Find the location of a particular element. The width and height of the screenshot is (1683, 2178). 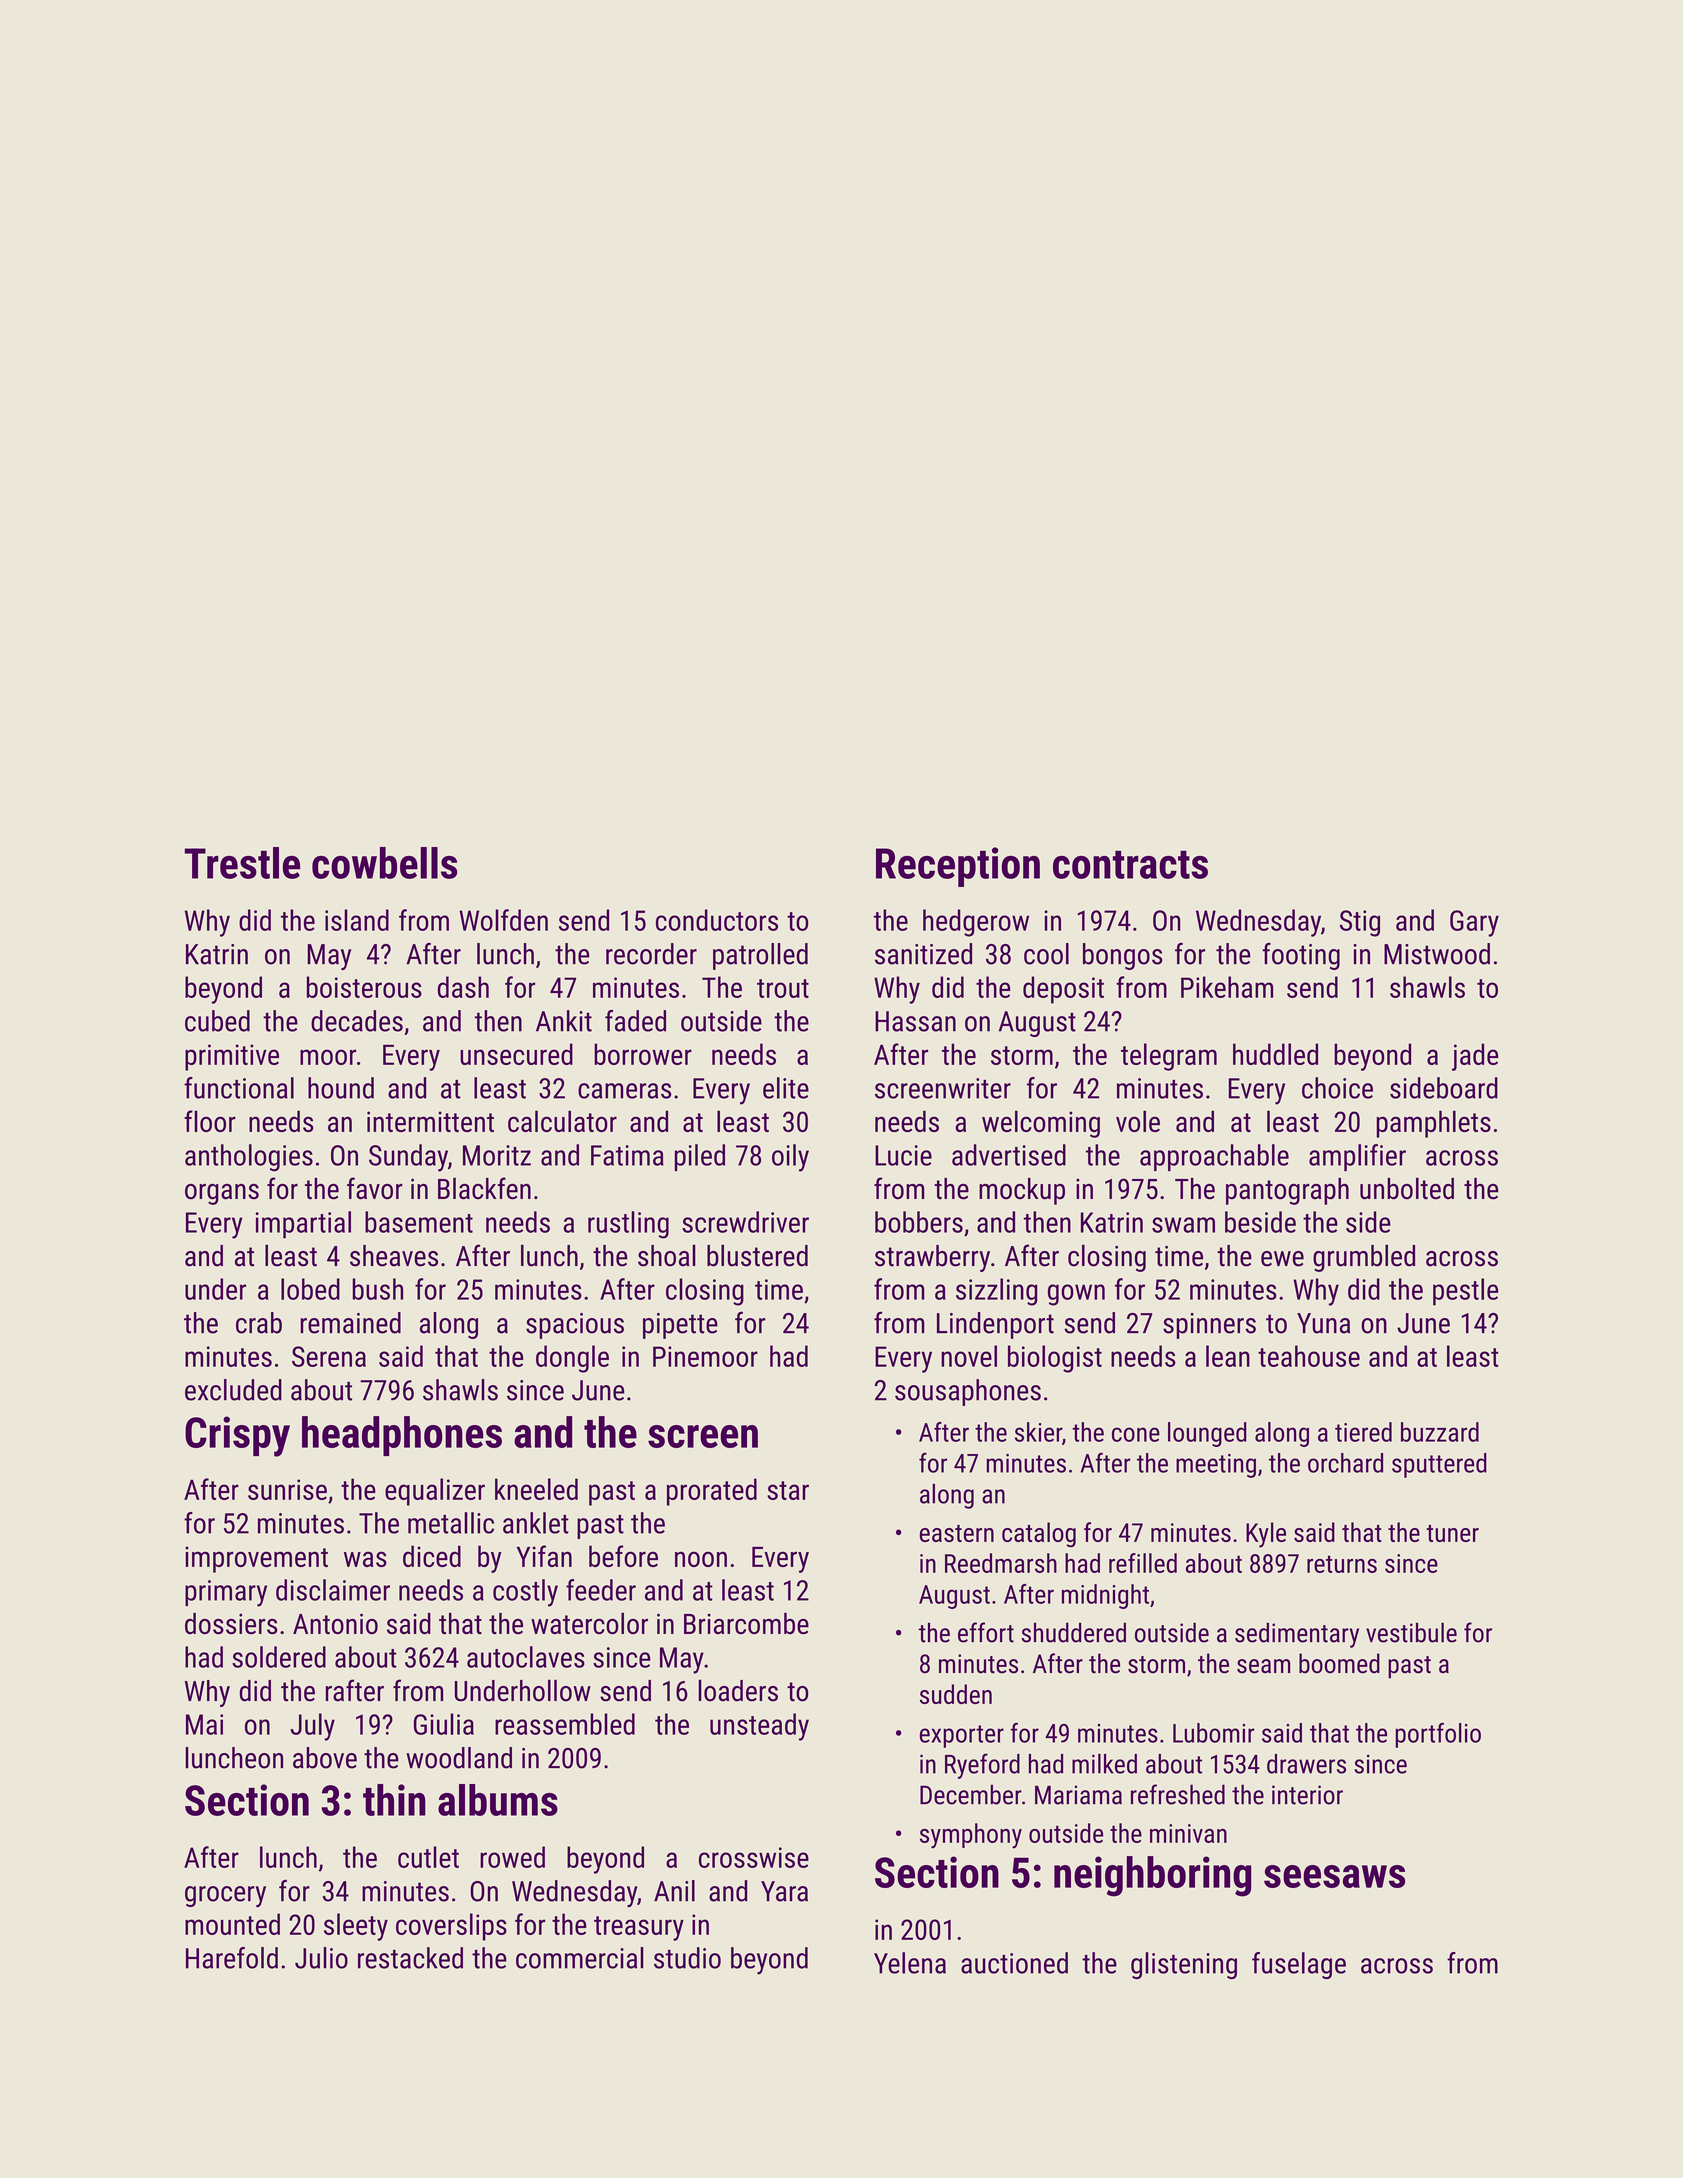

anthologies is located at coordinates (249, 1158).
